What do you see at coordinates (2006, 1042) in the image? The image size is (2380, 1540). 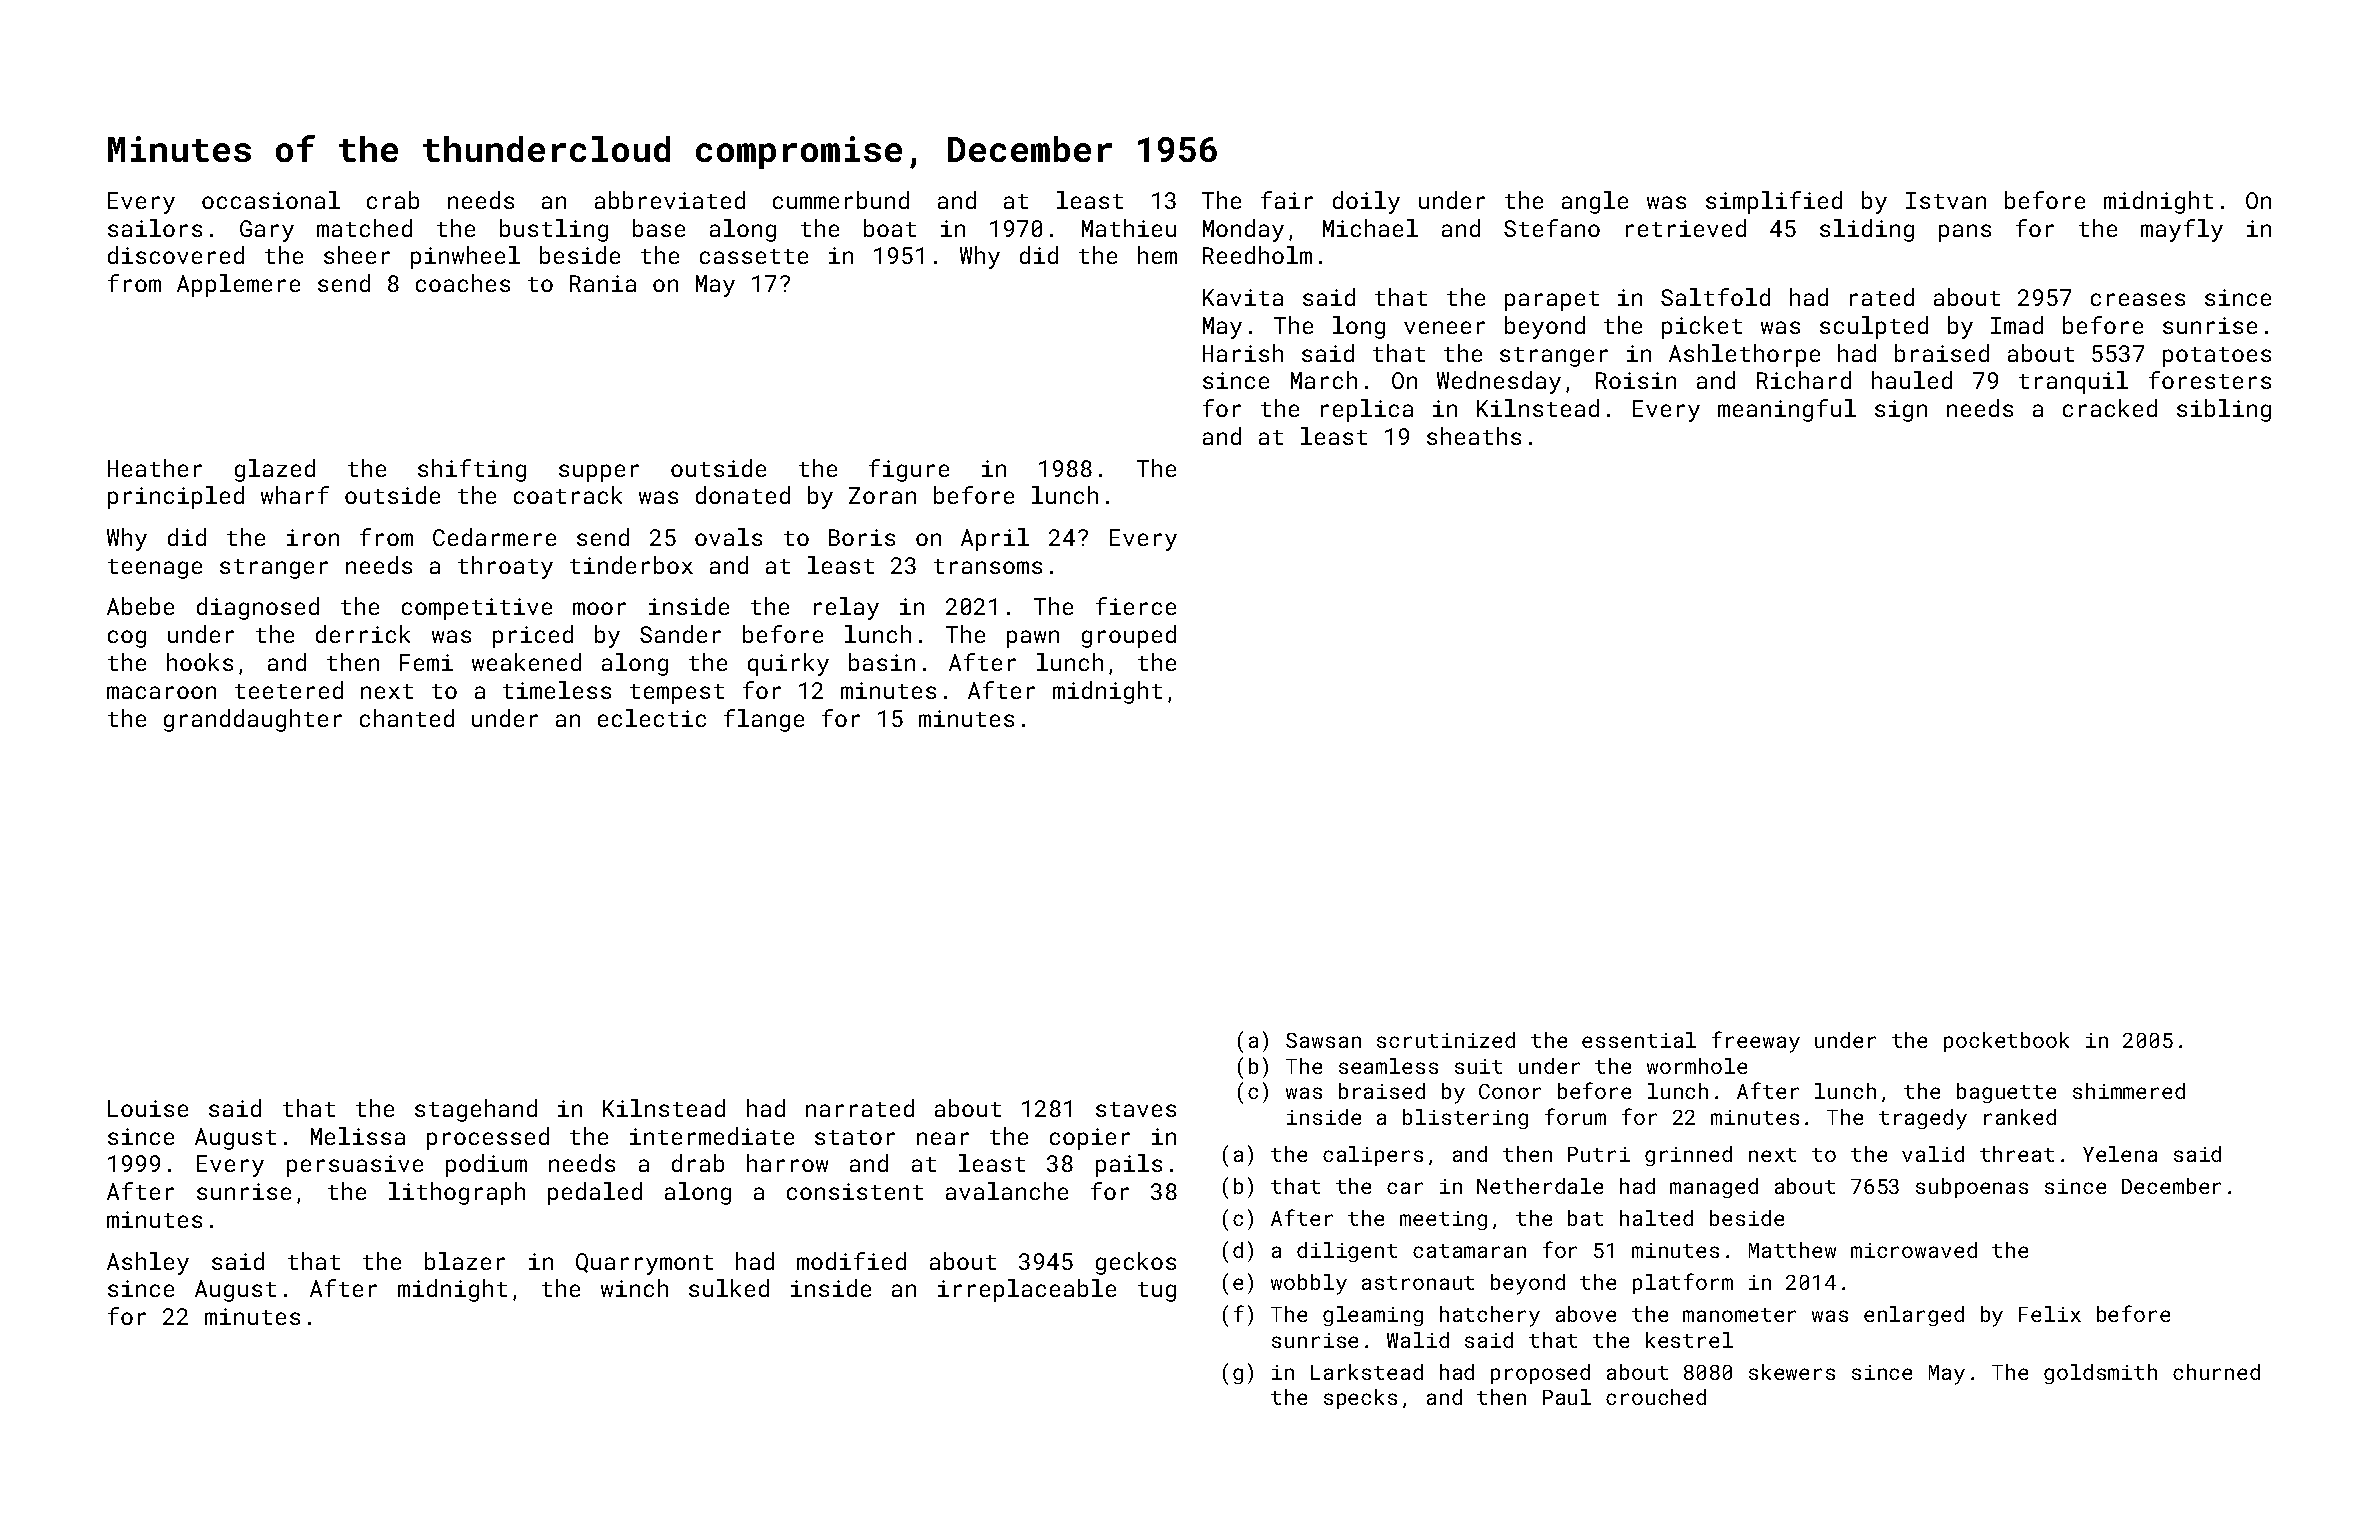 I see `pocketbook` at bounding box center [2006, 1042].
